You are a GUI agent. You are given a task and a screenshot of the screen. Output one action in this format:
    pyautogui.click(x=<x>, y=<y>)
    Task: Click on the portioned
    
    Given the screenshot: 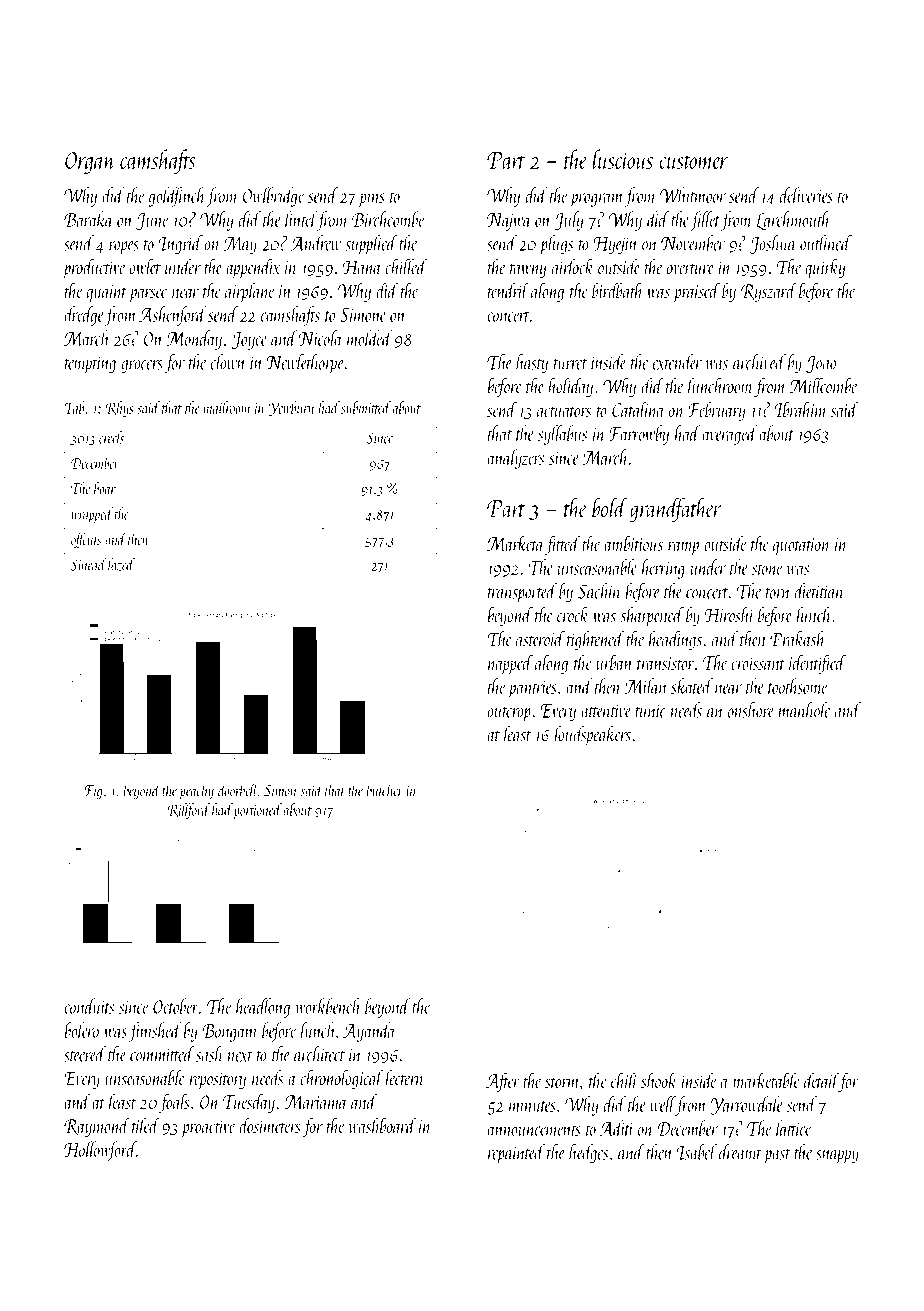 What is the action you would take?
    pyautogui.click(x=258, y=811)
